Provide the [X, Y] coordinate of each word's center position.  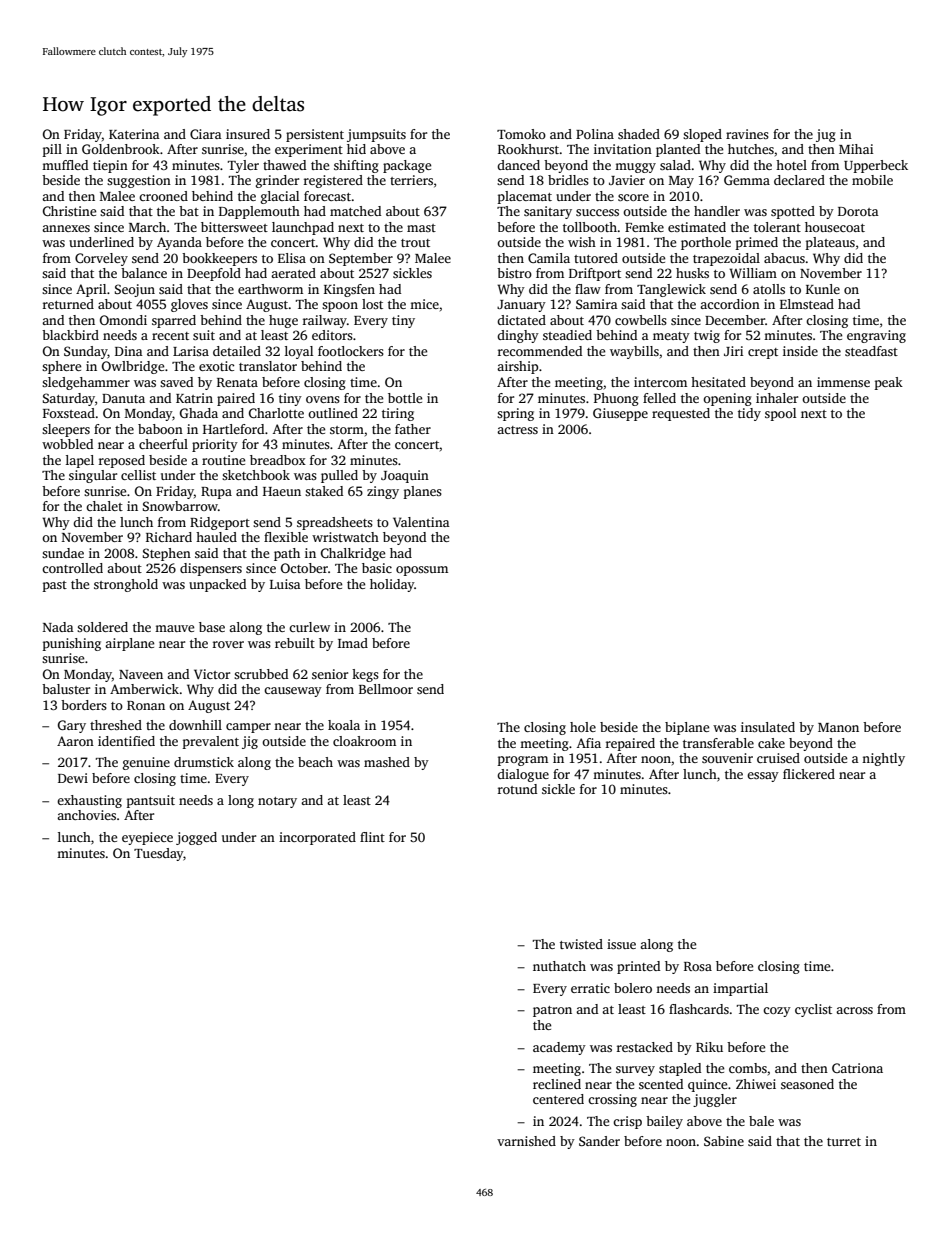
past [55, 586]
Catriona [857, 1068]
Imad [353, 643]
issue [621, 944]
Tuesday [158, 854]
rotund [517, 789]
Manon [838, 727]
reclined [557, 1084]
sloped [702, 135]
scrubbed [261, 674]
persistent [315, 135]
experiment [309, 150]
